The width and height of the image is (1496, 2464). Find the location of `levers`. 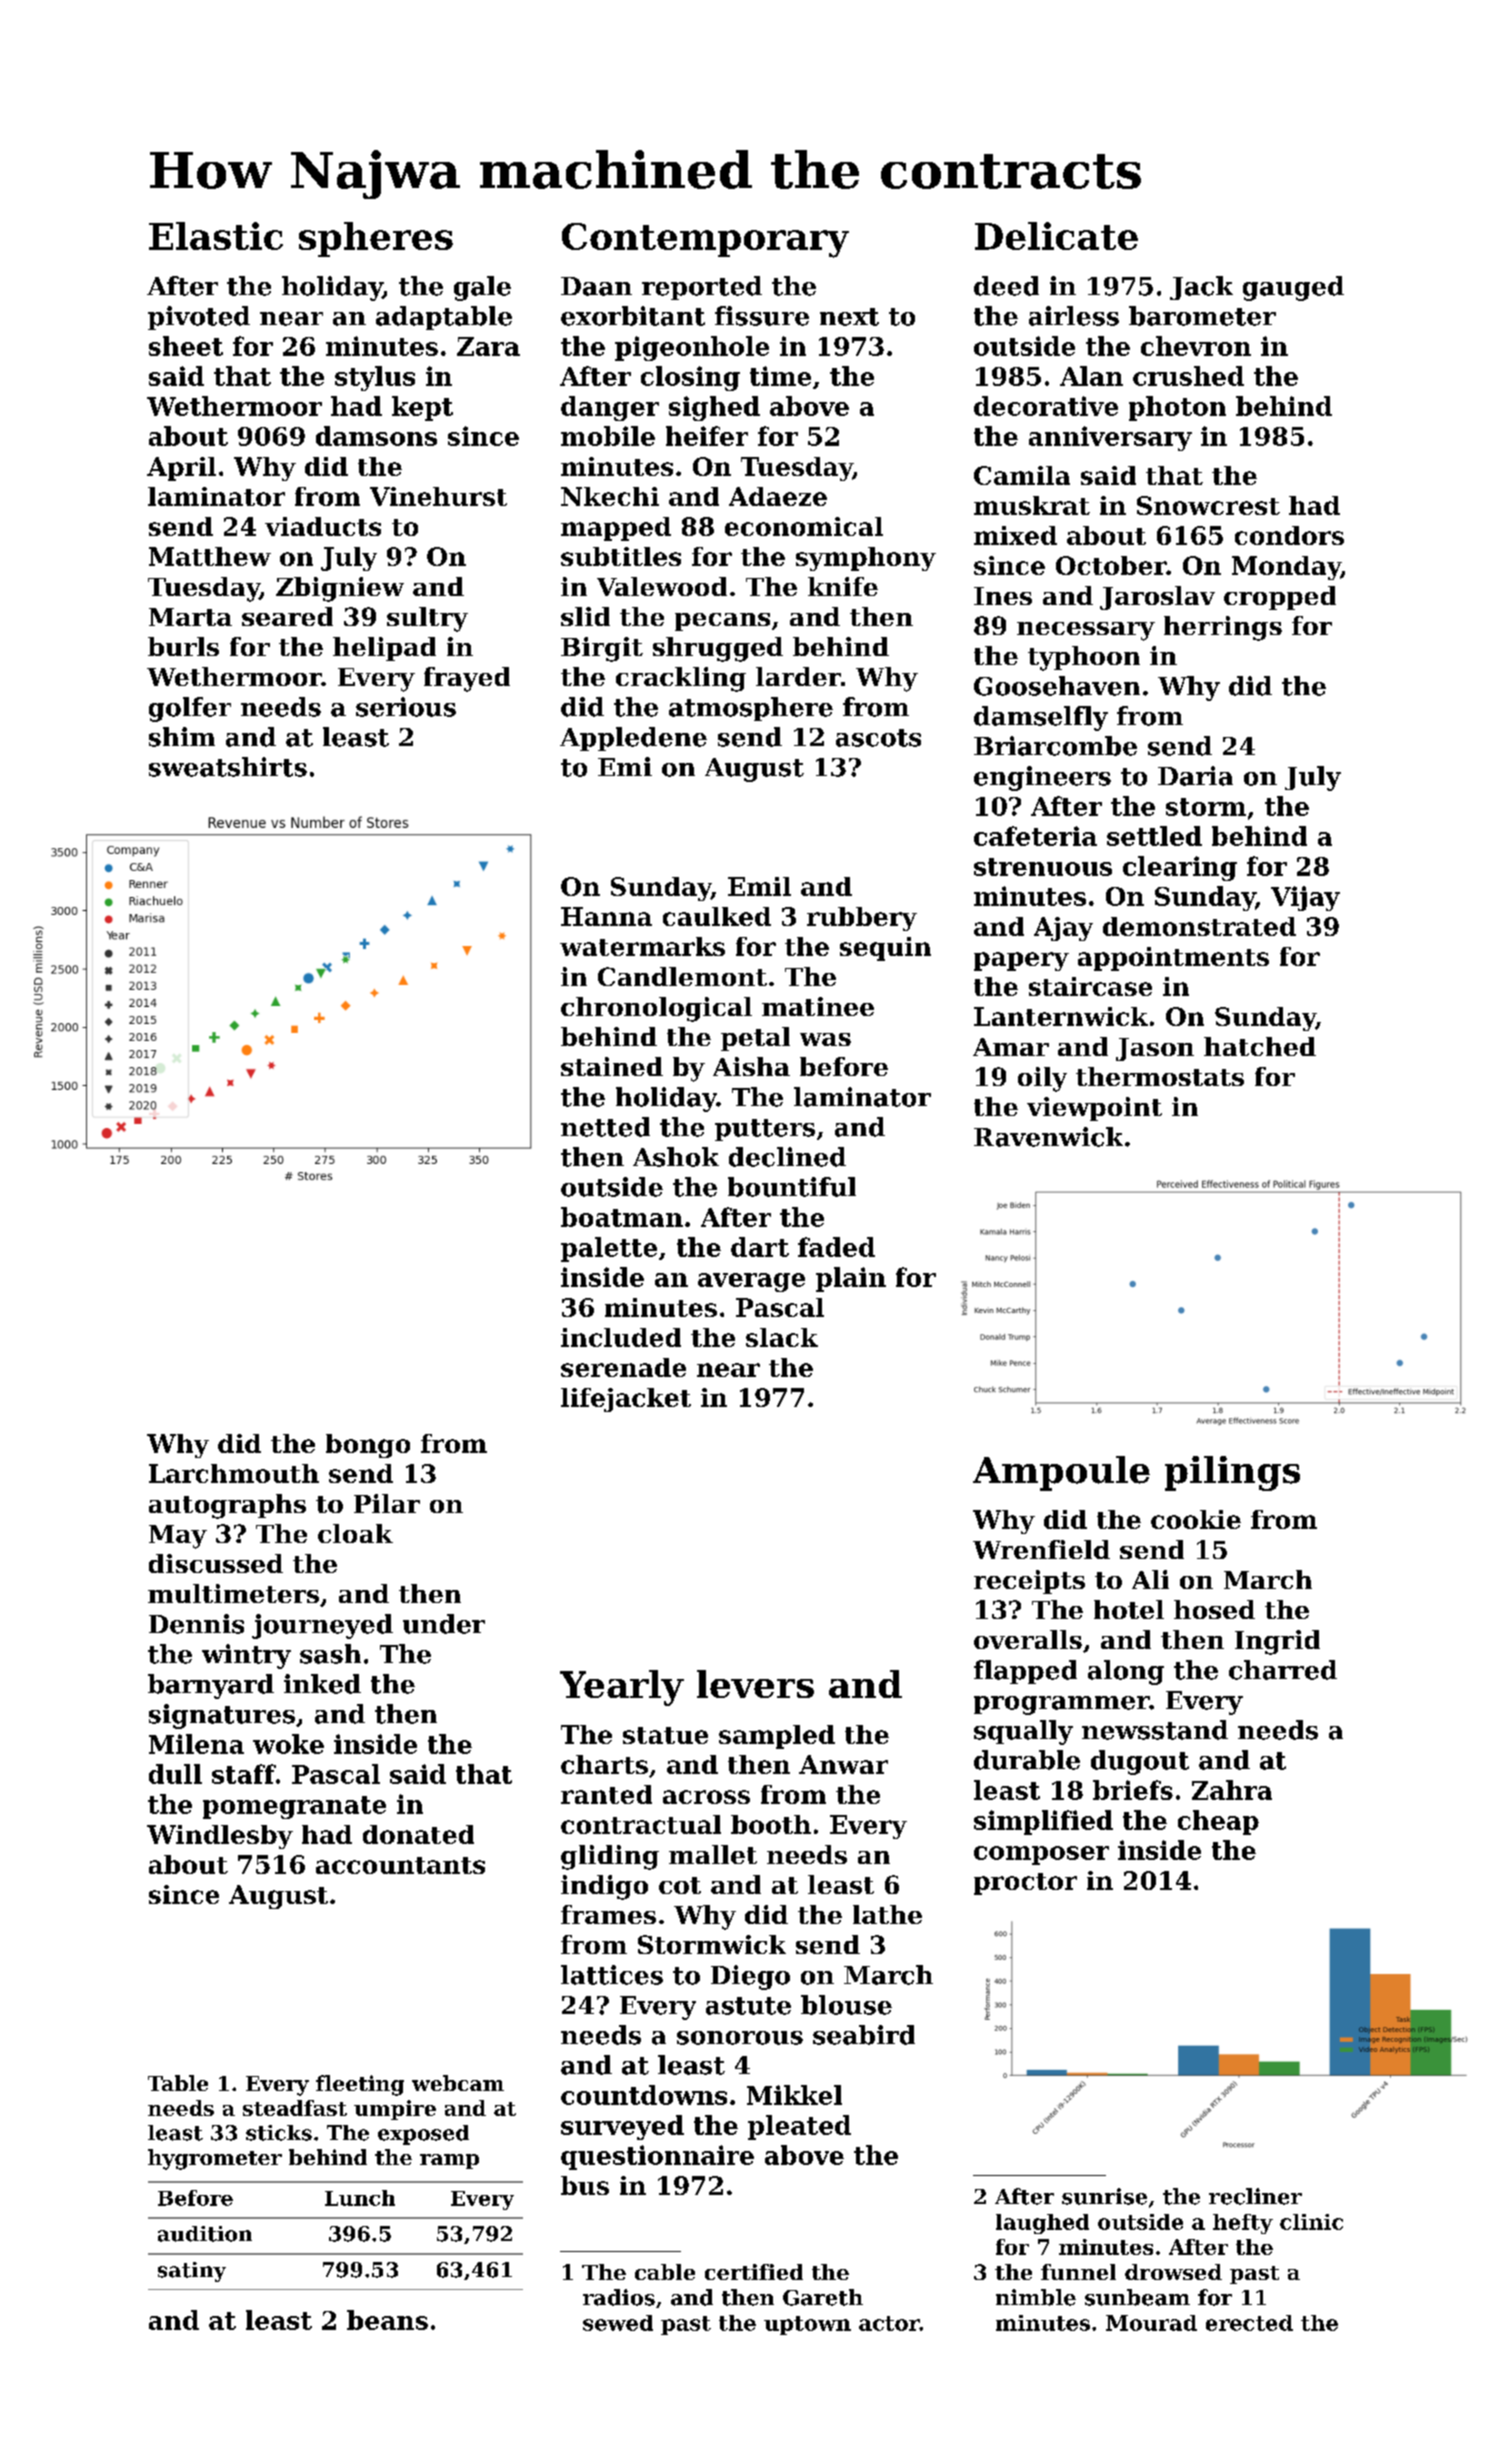

levers is located at coordinates (755, 1684).
